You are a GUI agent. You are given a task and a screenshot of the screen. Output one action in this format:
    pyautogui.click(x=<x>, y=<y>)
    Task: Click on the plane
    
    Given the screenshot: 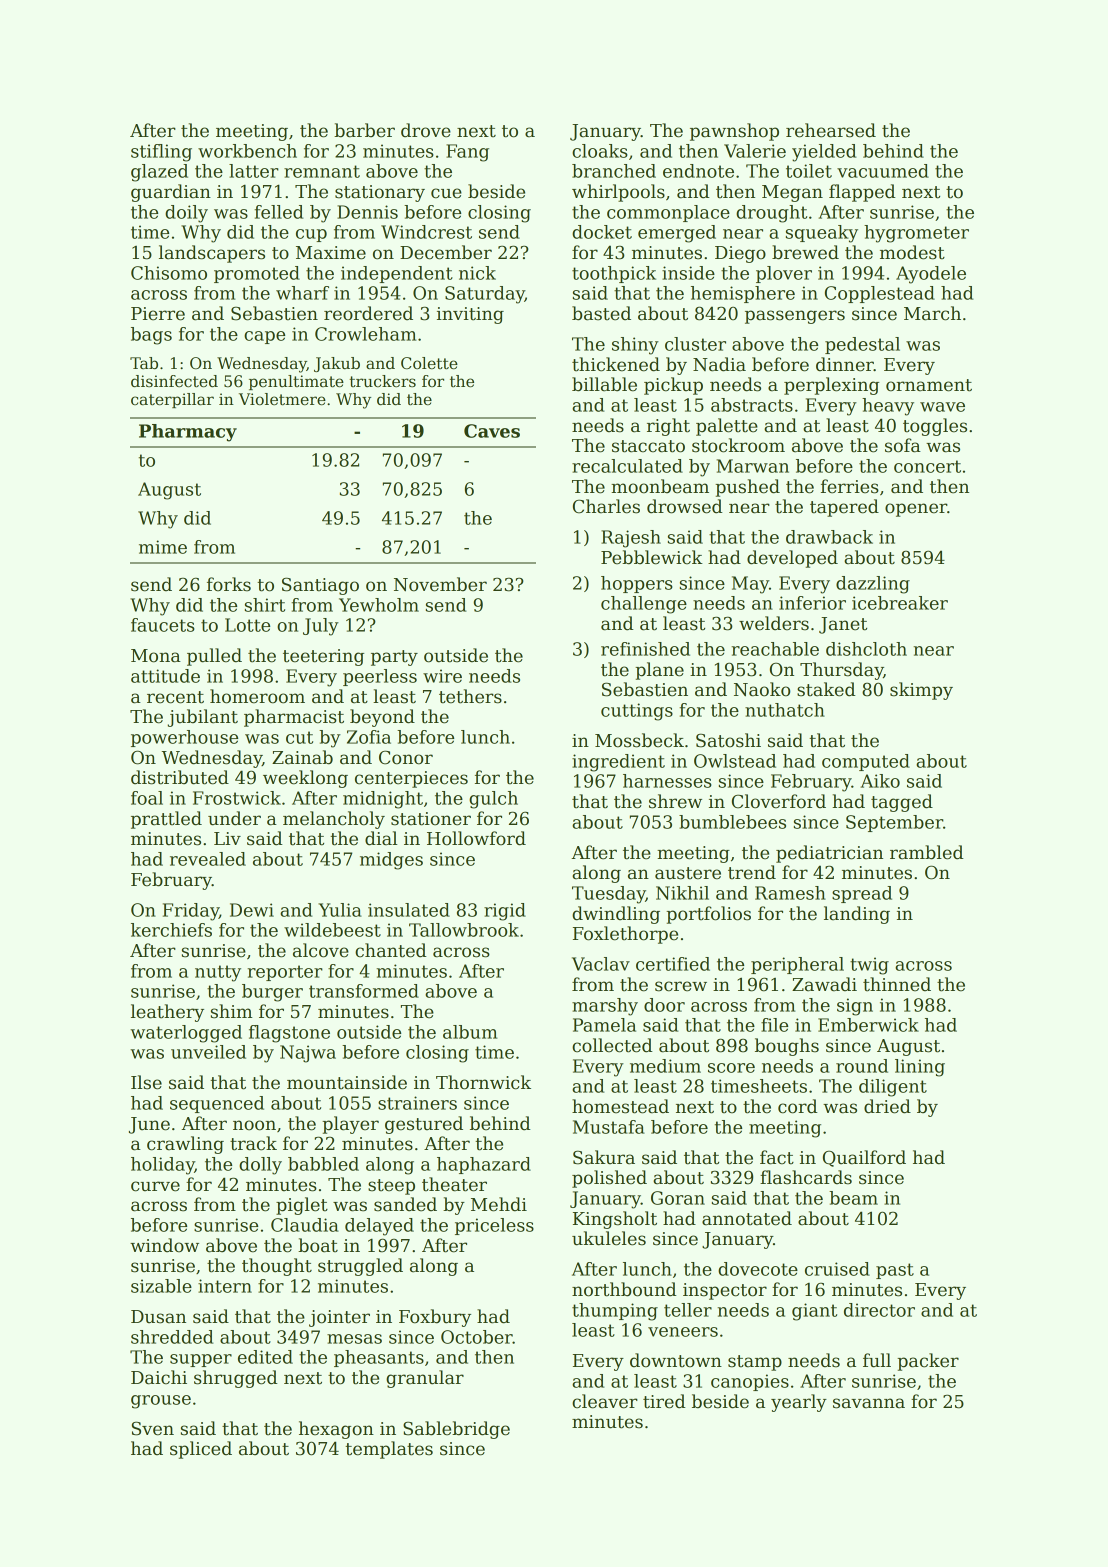 What is the action you would take?
    pyautogui.click(x=659, y=671)
